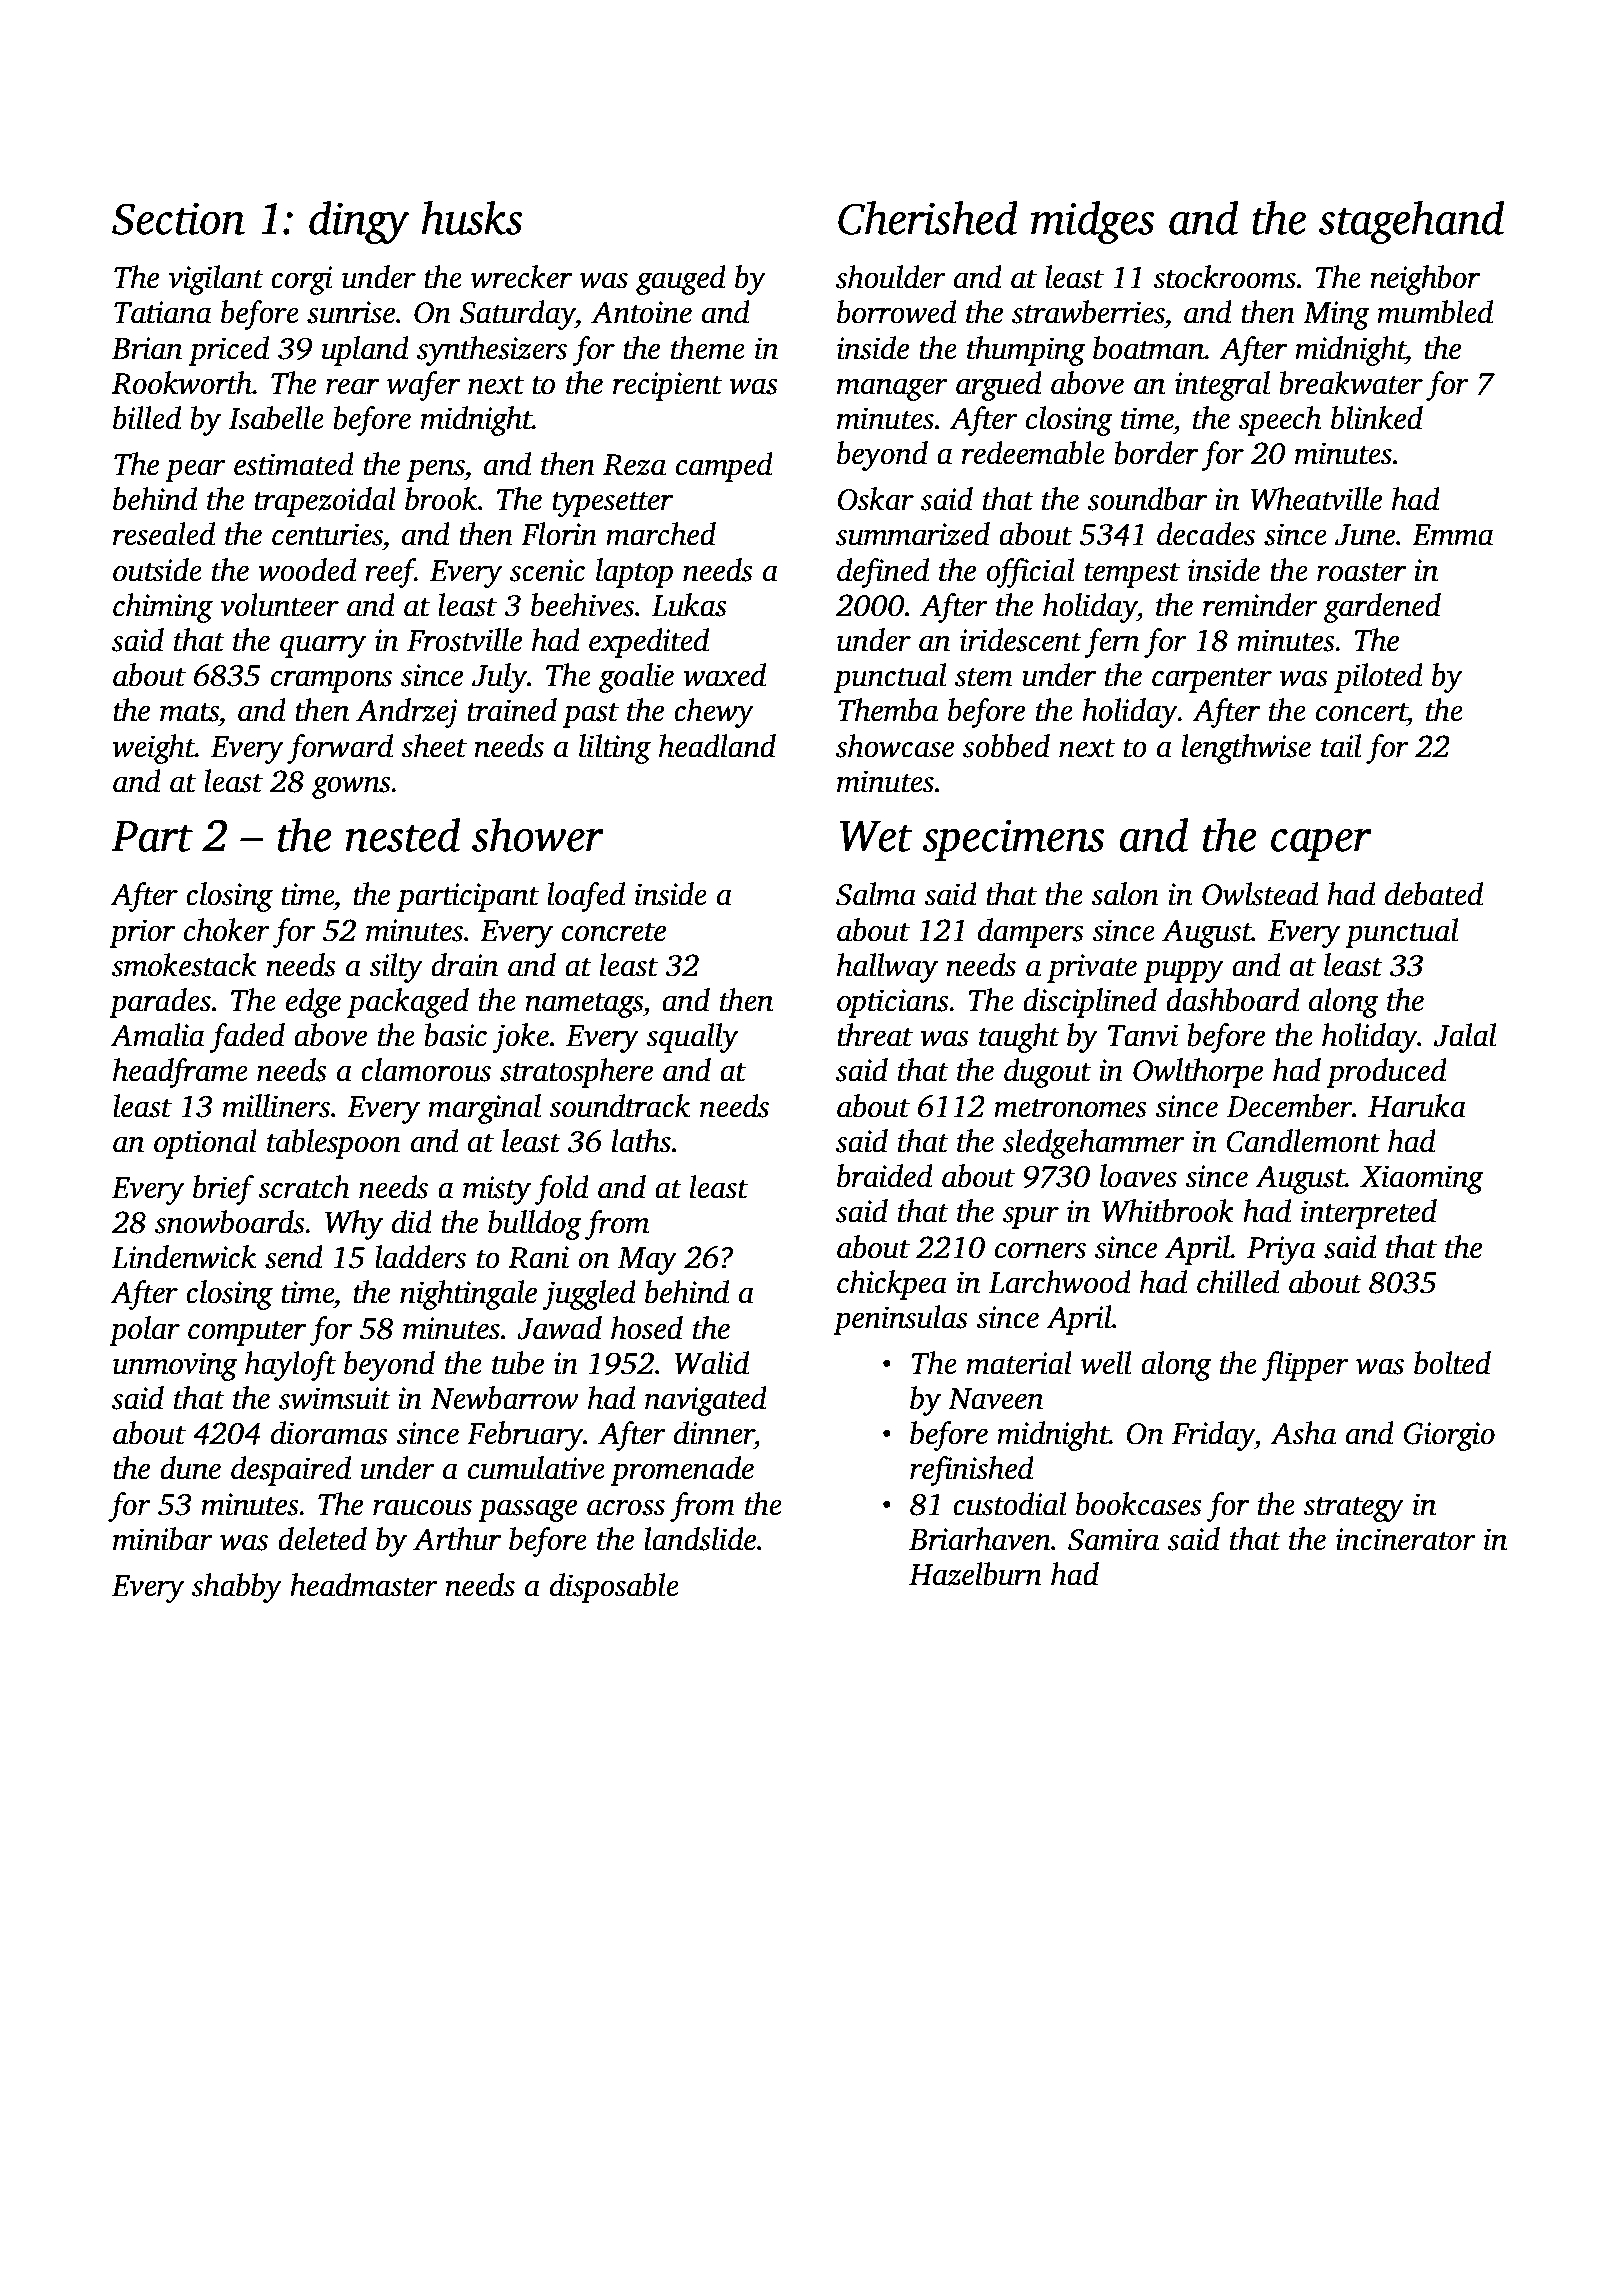 This page has width=1620, height=2292. What do you see at coordinates (913, 534) in the page?
I see `summarized` at bounding box center [913, 534].
